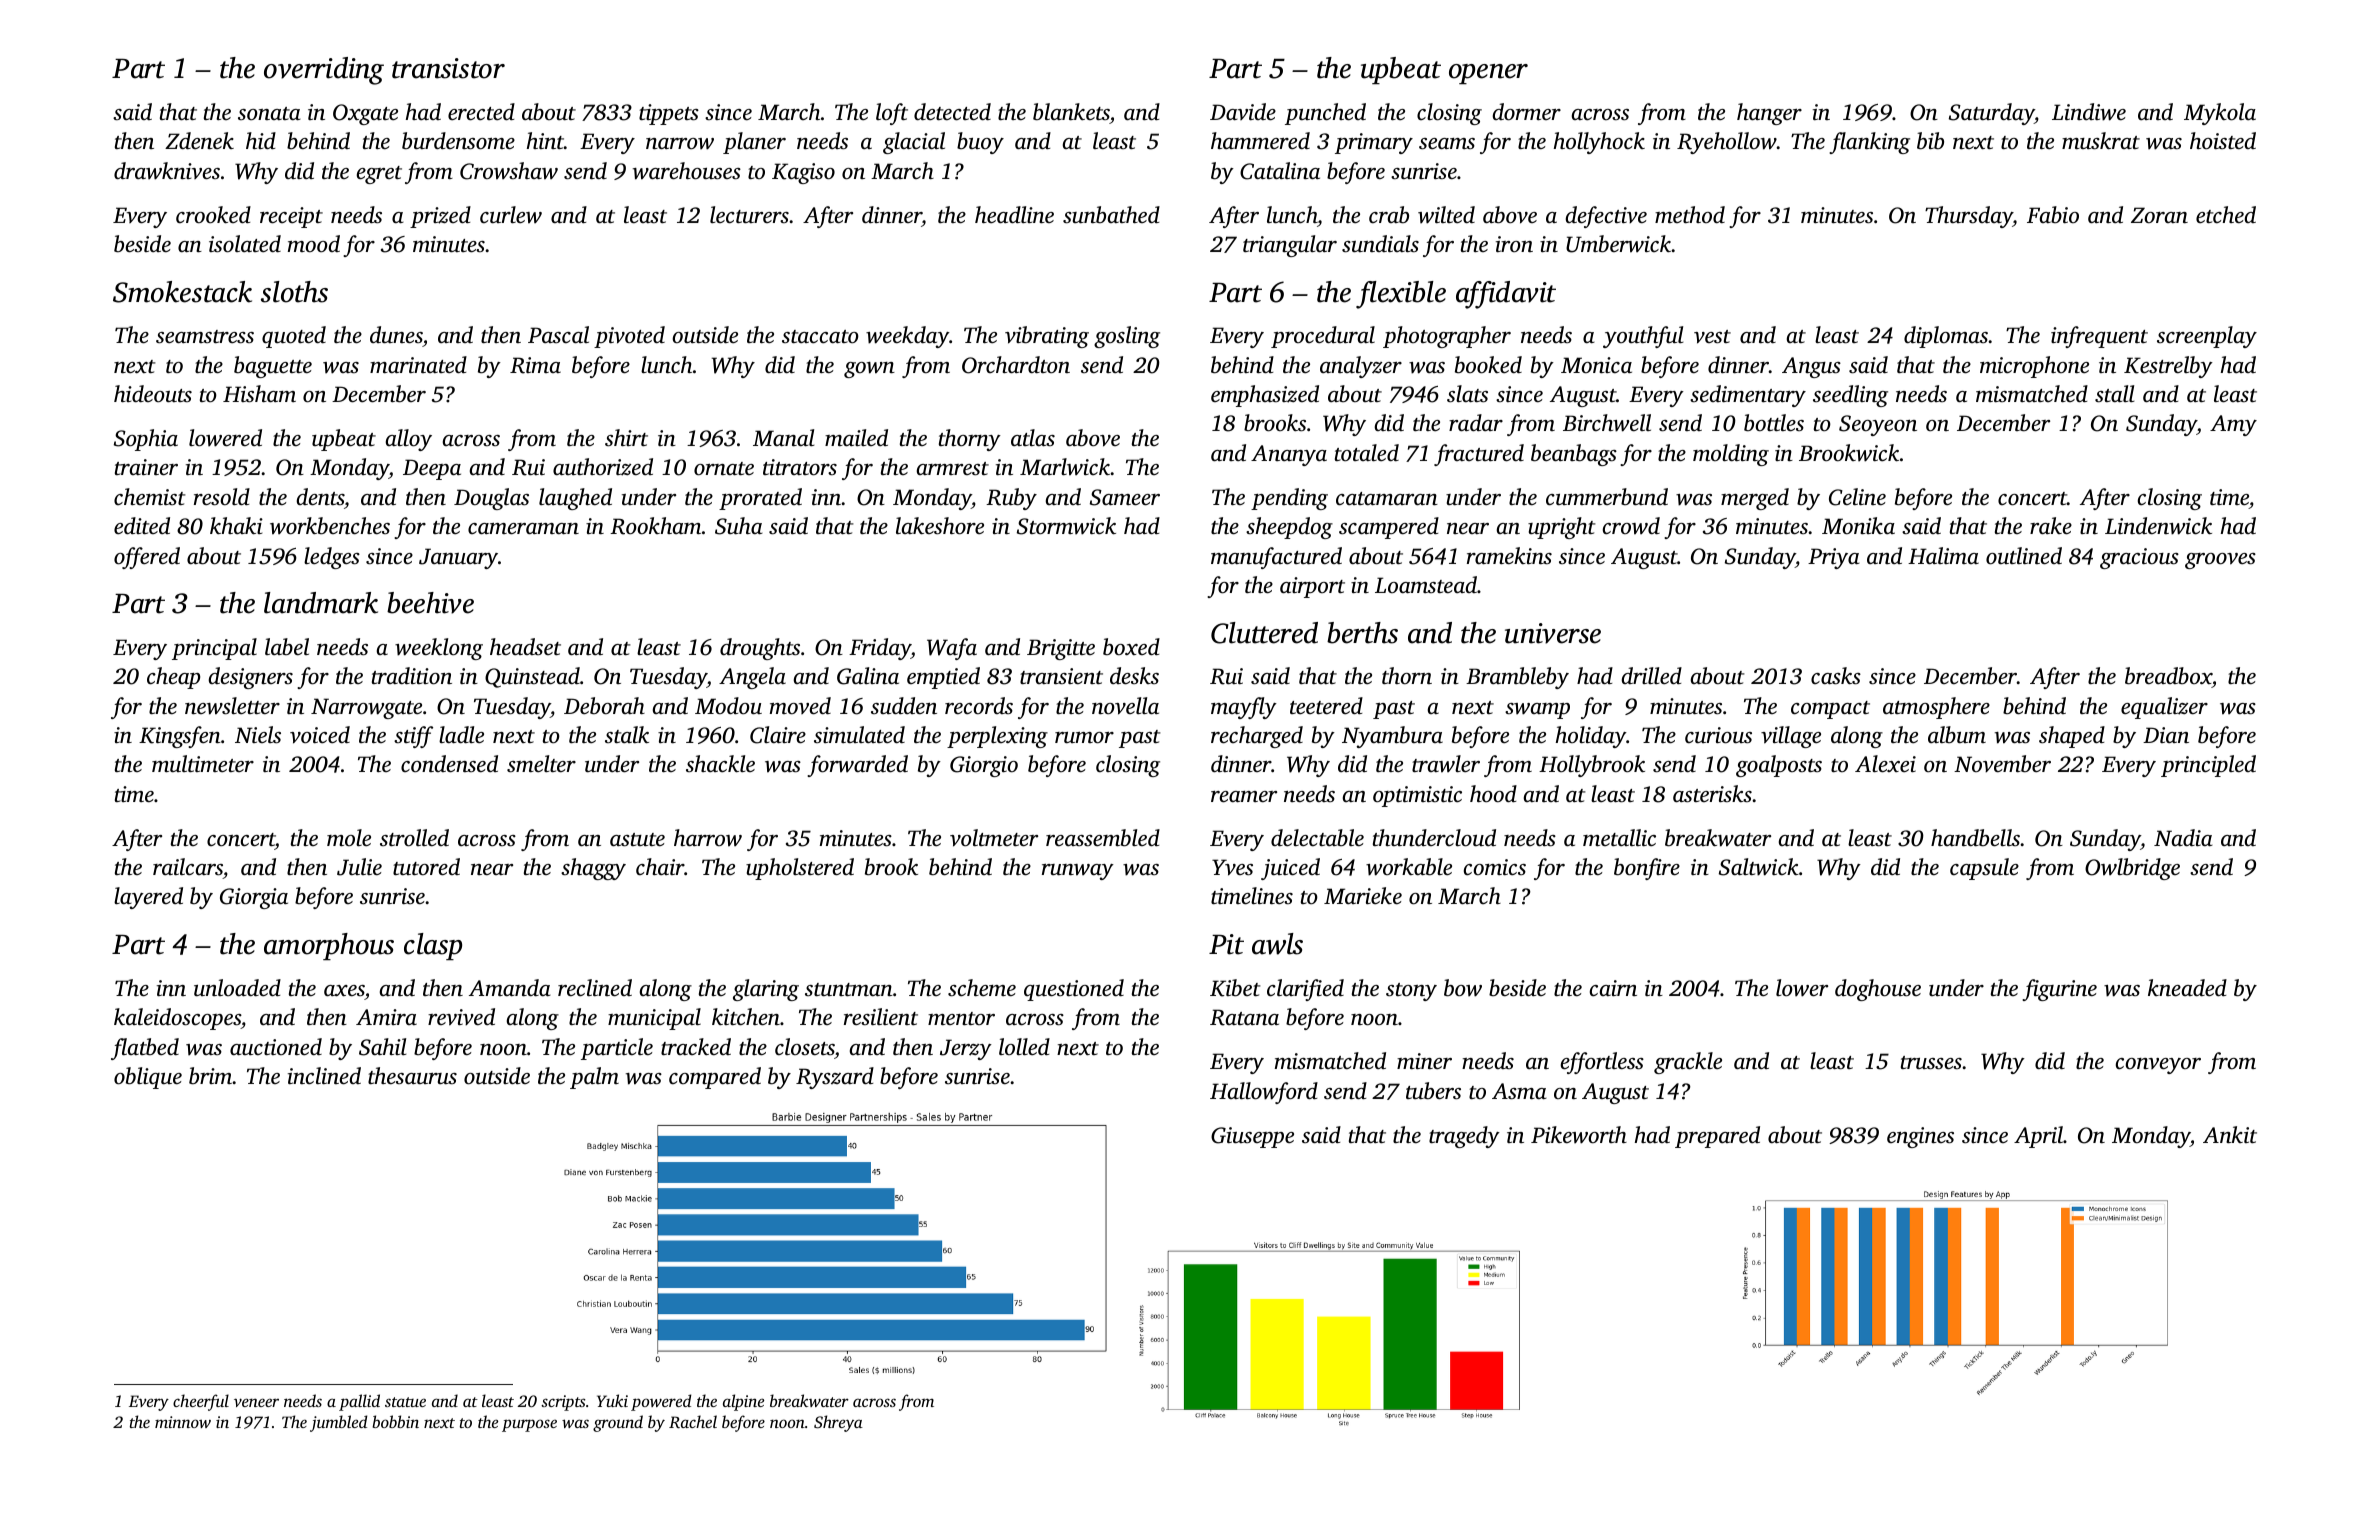 The height and width of the screenshot is (1534, 2370). What do you see at coordinates (1446, 215) in the screenshot?
I see `wilted` at bounding box center [1446, 215].
